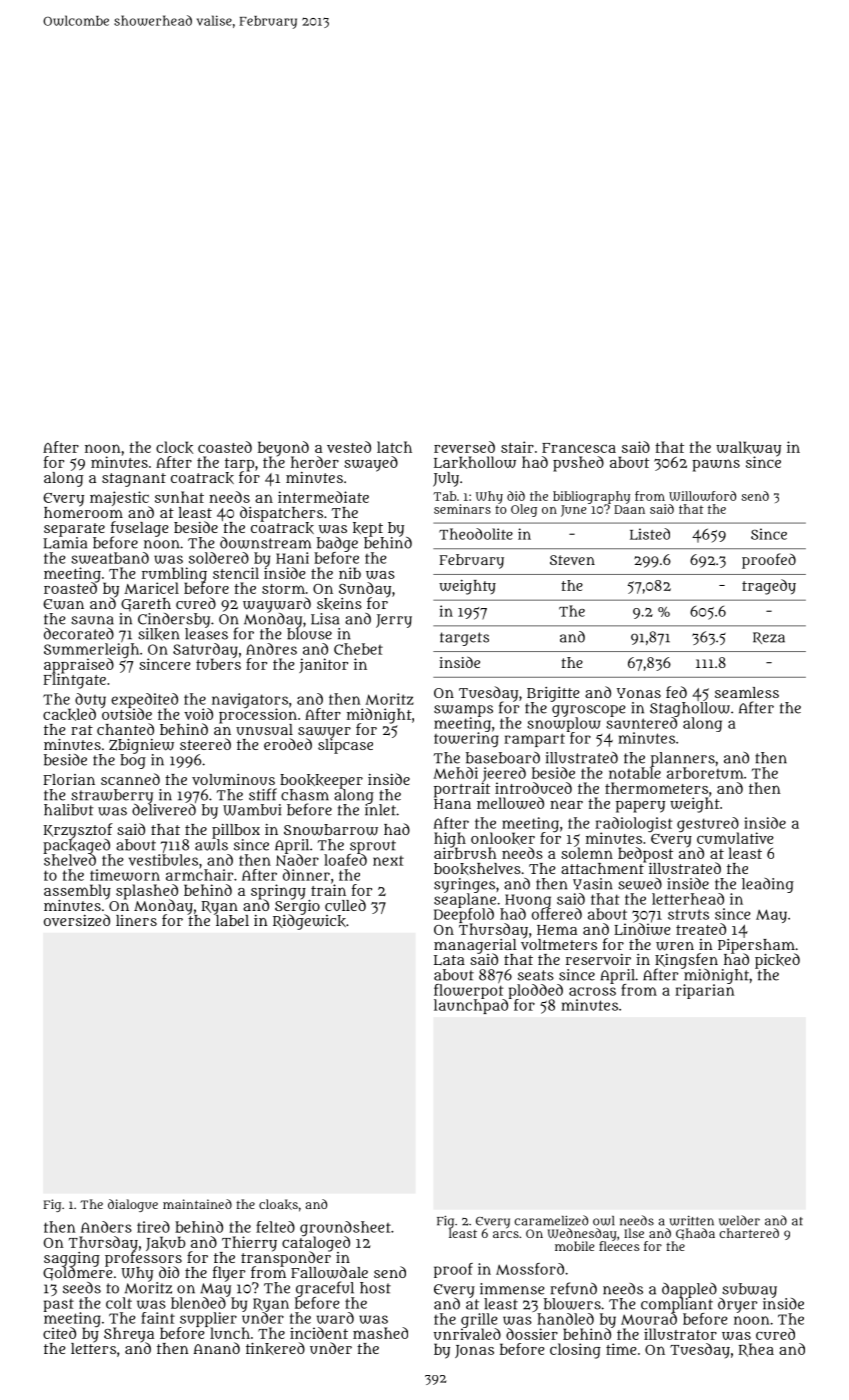 This document has width=849, height=1400. What do you see at coordinates (471, 1006) in the document?
I see `launchpad` at bounding box center [471, 1006].
